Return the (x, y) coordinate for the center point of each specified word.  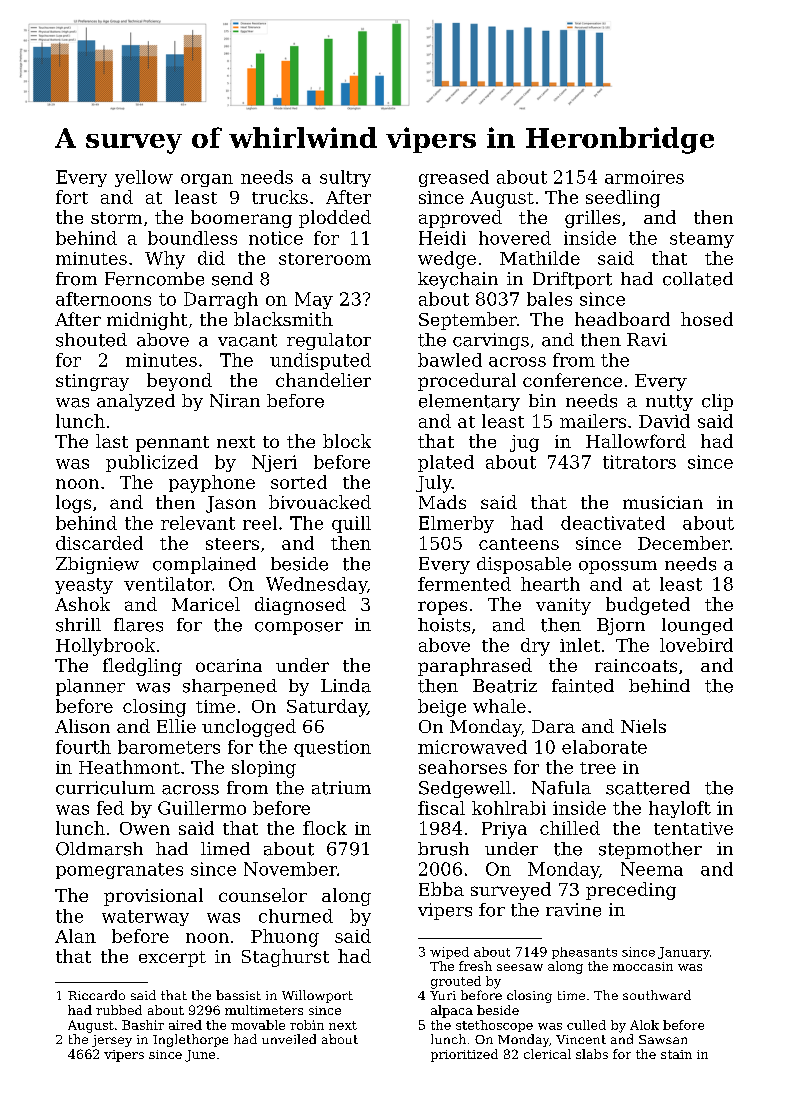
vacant (247, 340)
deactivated (613, 523)
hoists (444, 625)
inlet (580, 645)
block (347, 441)
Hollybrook (105, 647)
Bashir (143, 1025)
